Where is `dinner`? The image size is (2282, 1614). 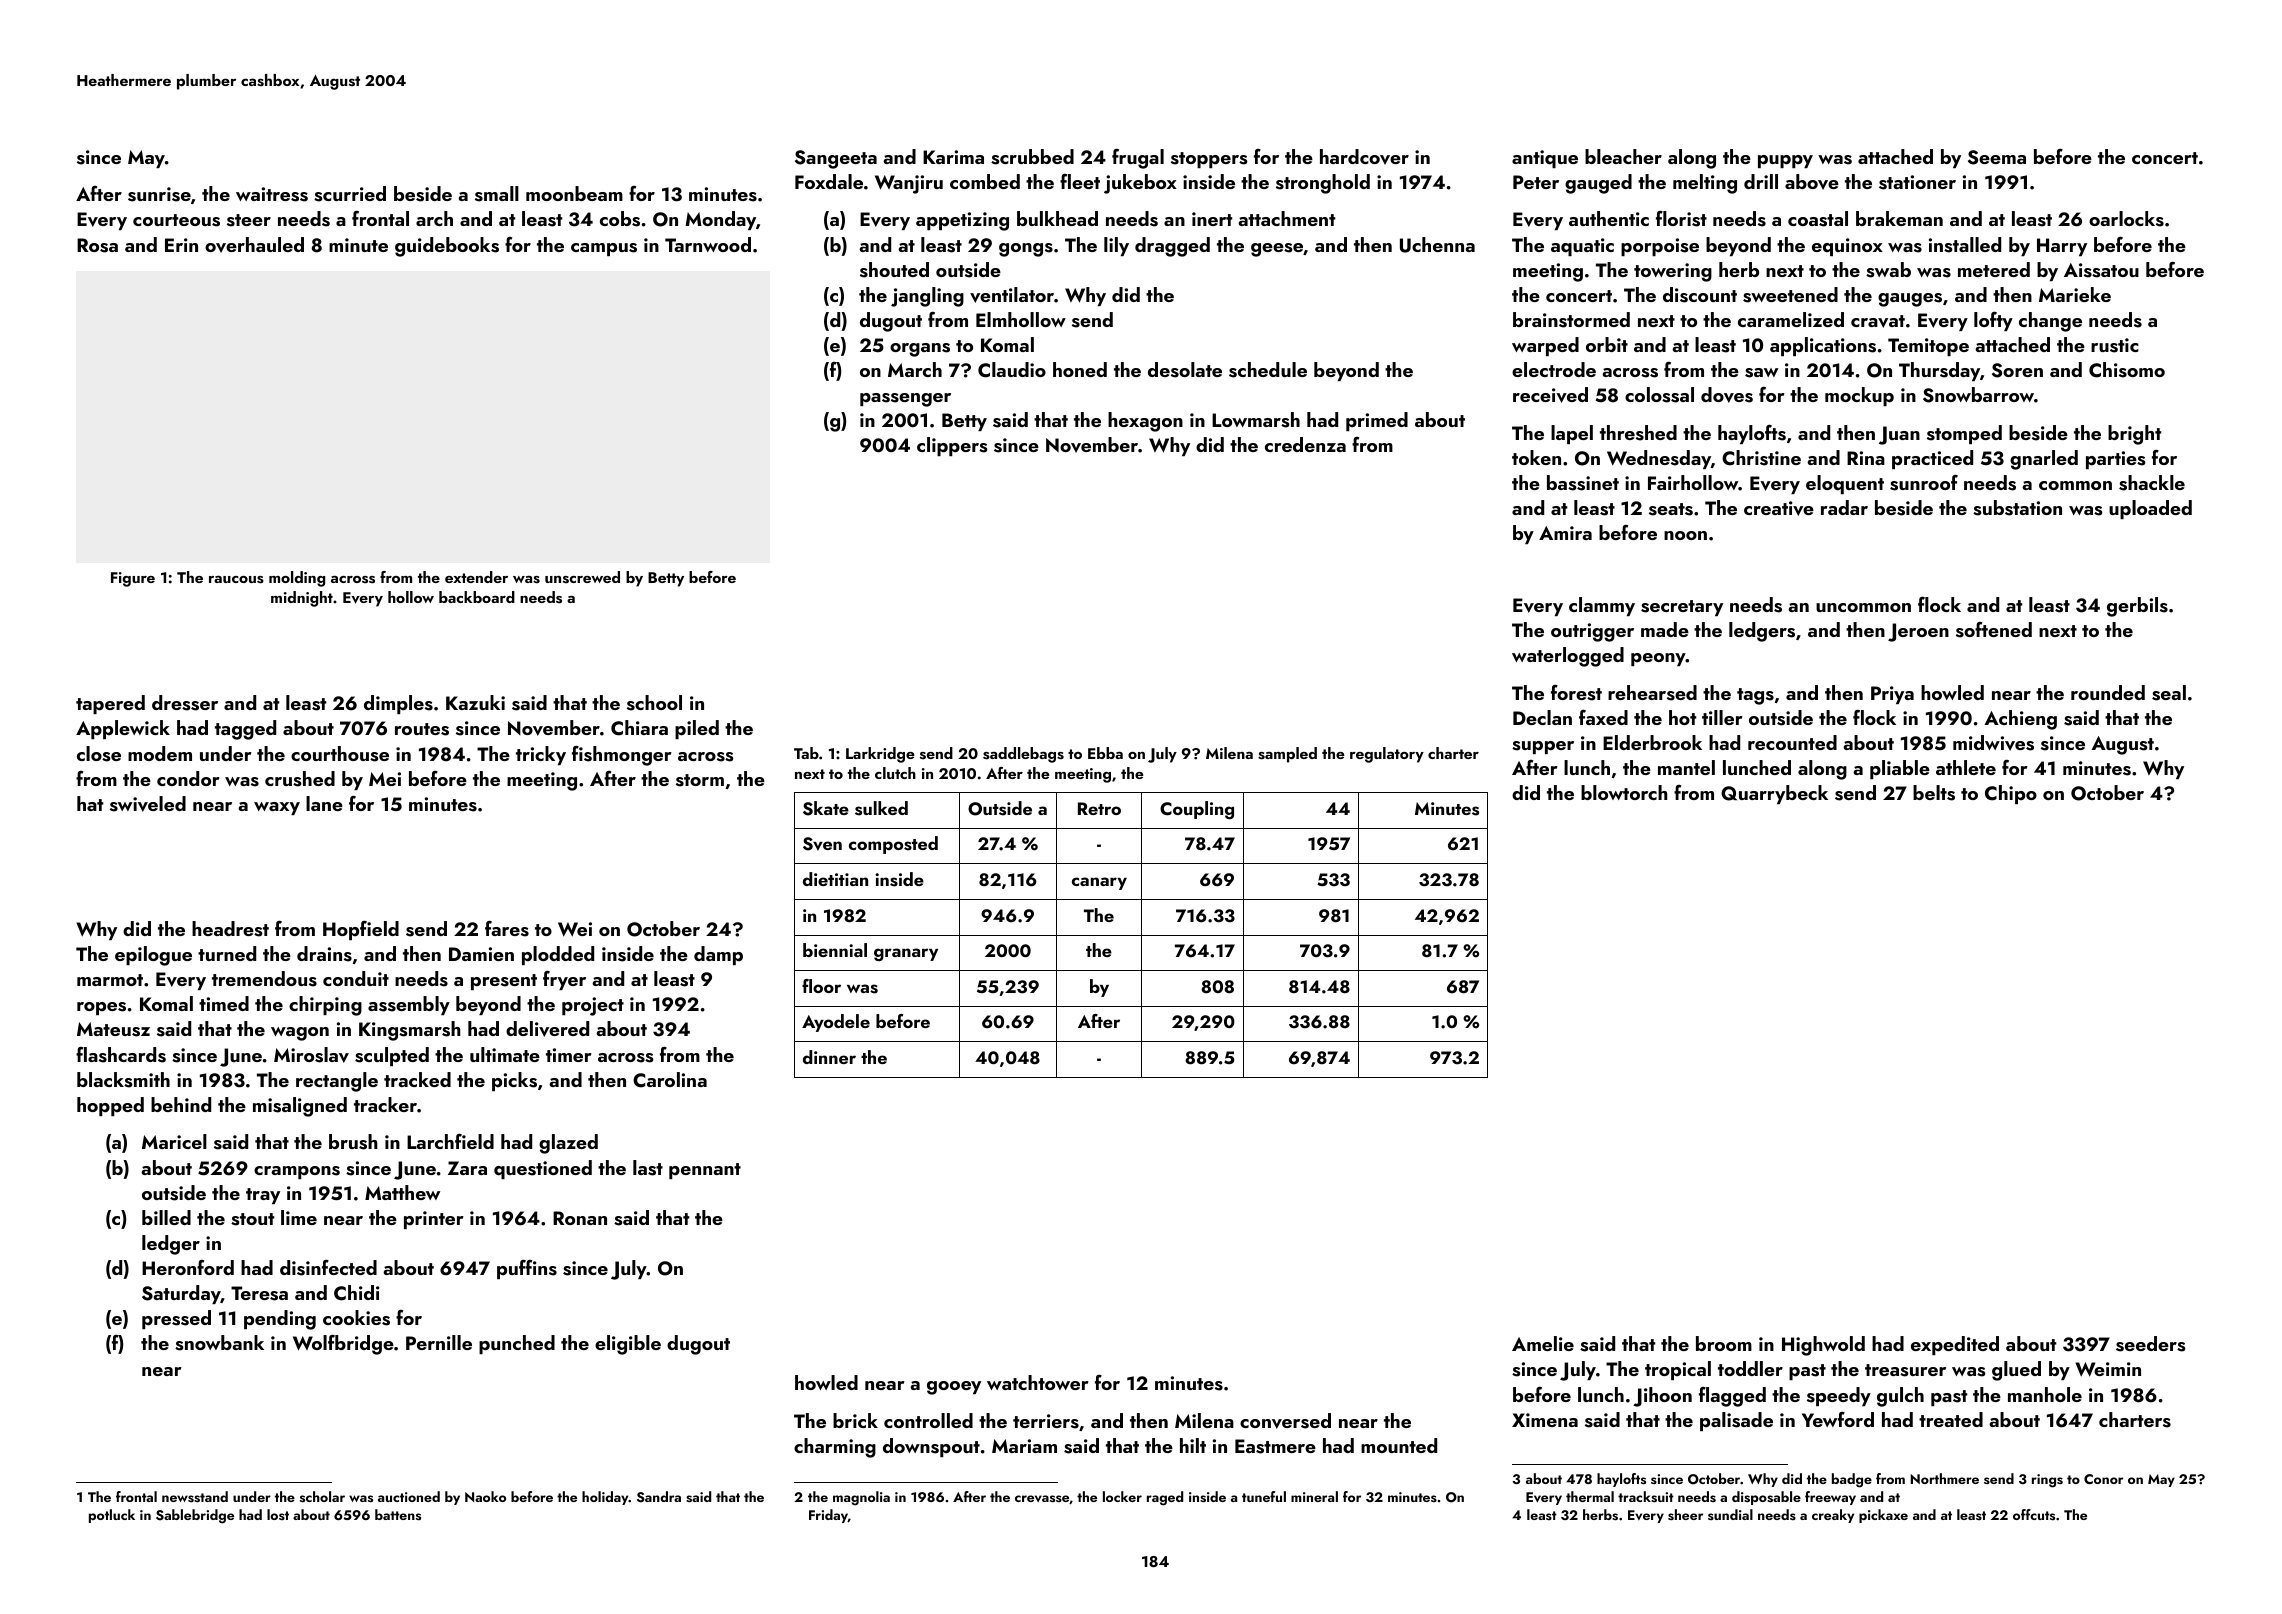
dinner is located at coordinates (829, 1057).
